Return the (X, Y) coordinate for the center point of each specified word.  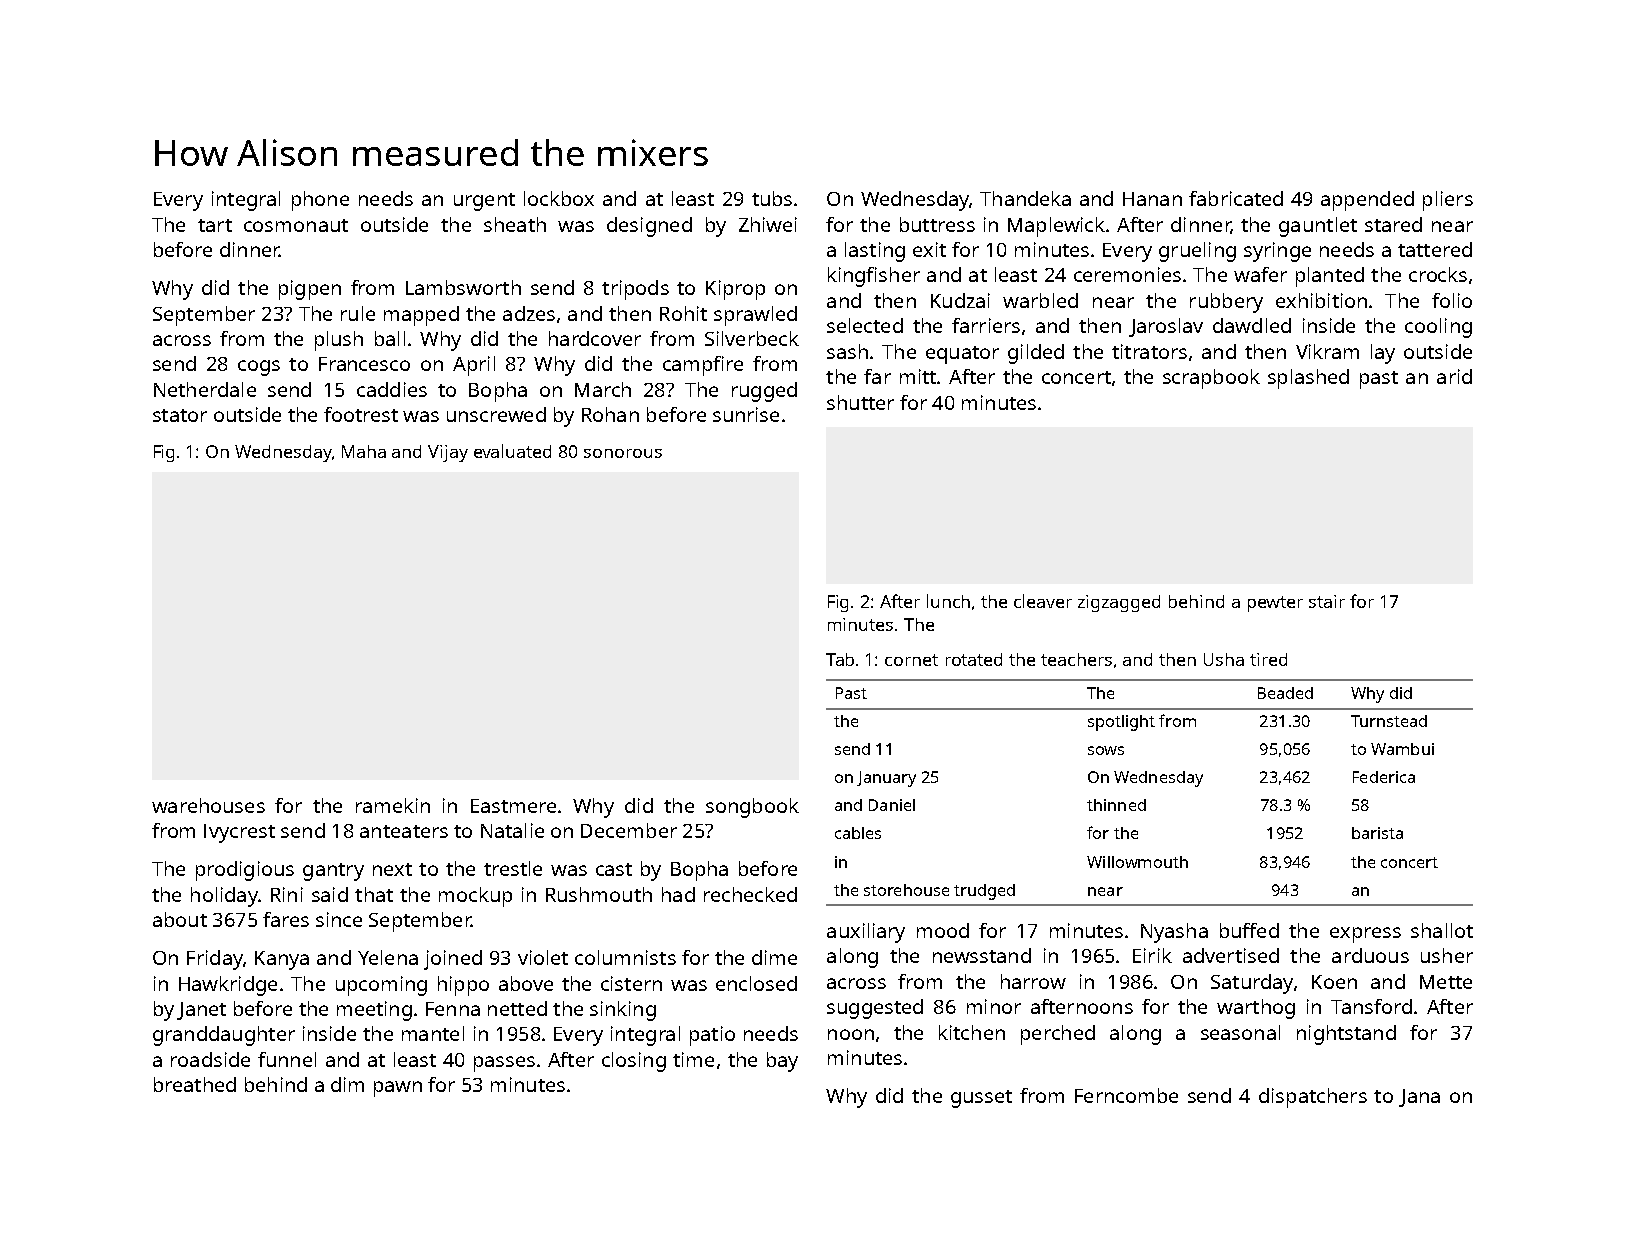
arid (1454, 376)
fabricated (1236, 198)
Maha (364, 451)
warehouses (208, 805)
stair (1327, 601)
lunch (948, 601)
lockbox (559, 198)
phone (320, 201)
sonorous (623, 453)
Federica (1384, 777)
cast (614, 869)
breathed (195, 1084)
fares (286, 919)
